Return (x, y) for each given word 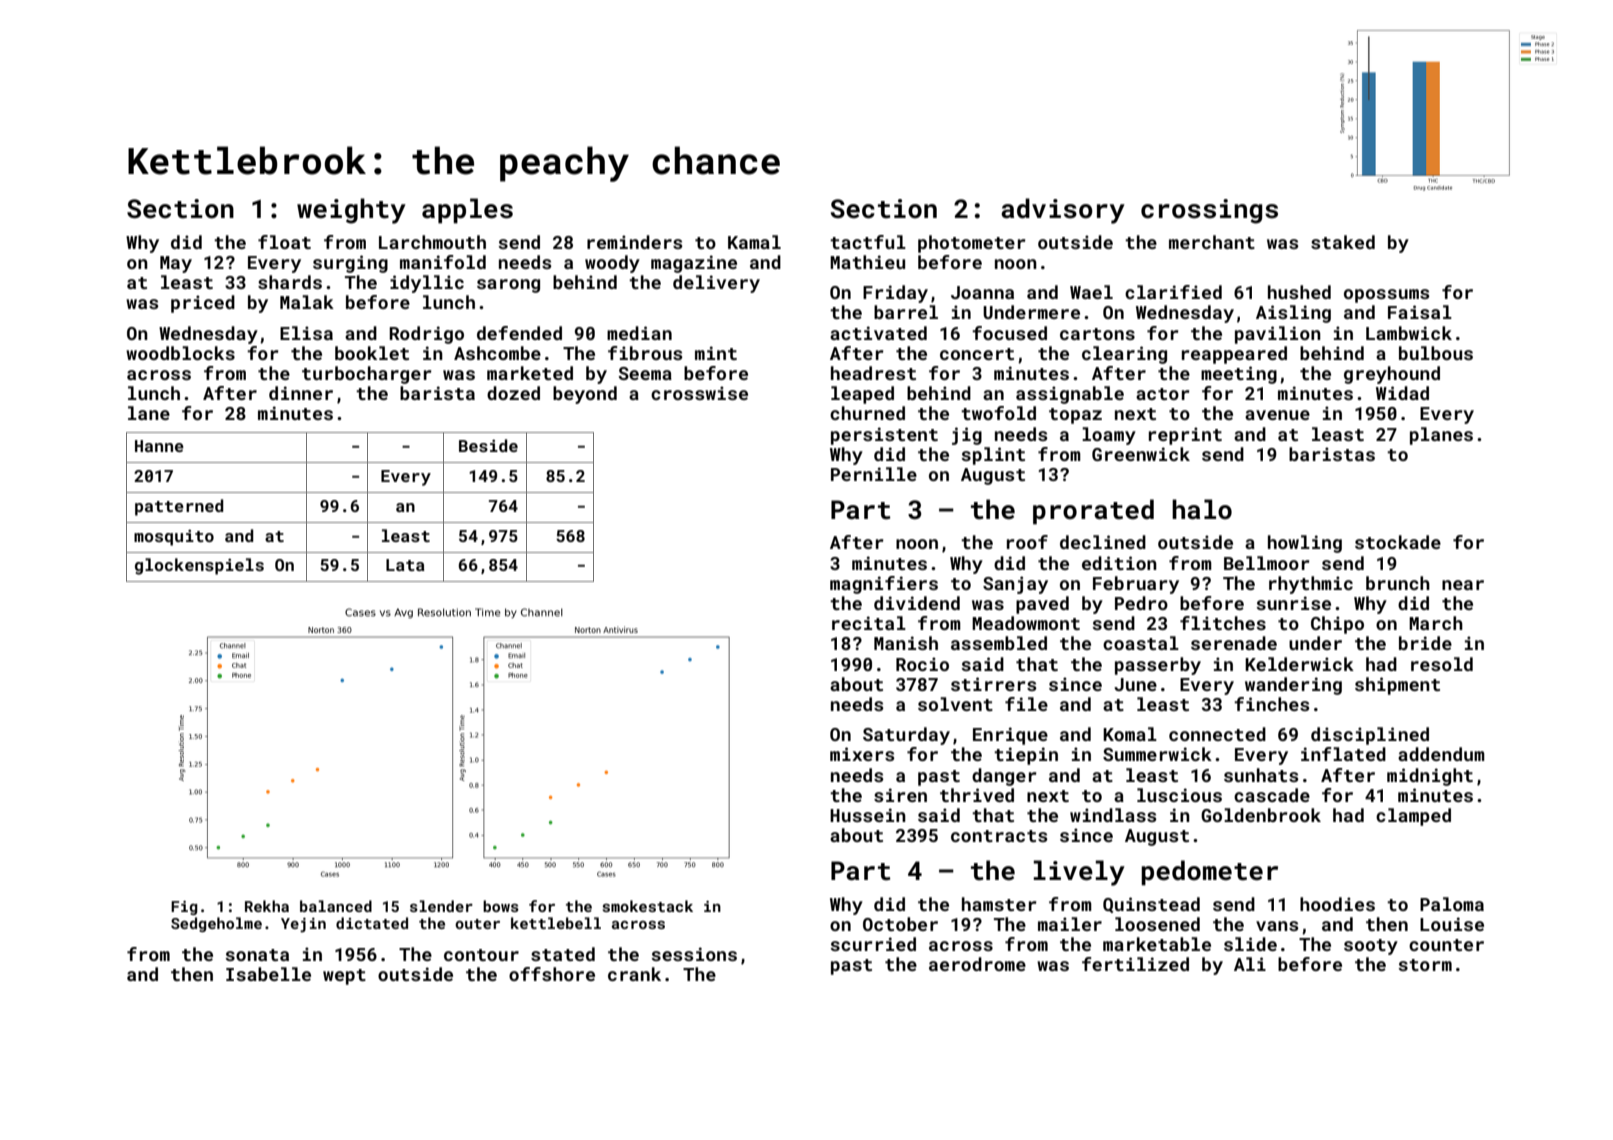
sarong (508, 286)
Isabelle (268, 974)
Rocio (922, 664)
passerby (1158, 666)
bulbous (1436, 353)
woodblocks (180, 353)
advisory (1063, 211)
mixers (862, 754)
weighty (351, 211)
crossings (1209, 211)
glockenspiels (199, 566)
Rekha (267, 906)
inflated (1343, 754)
